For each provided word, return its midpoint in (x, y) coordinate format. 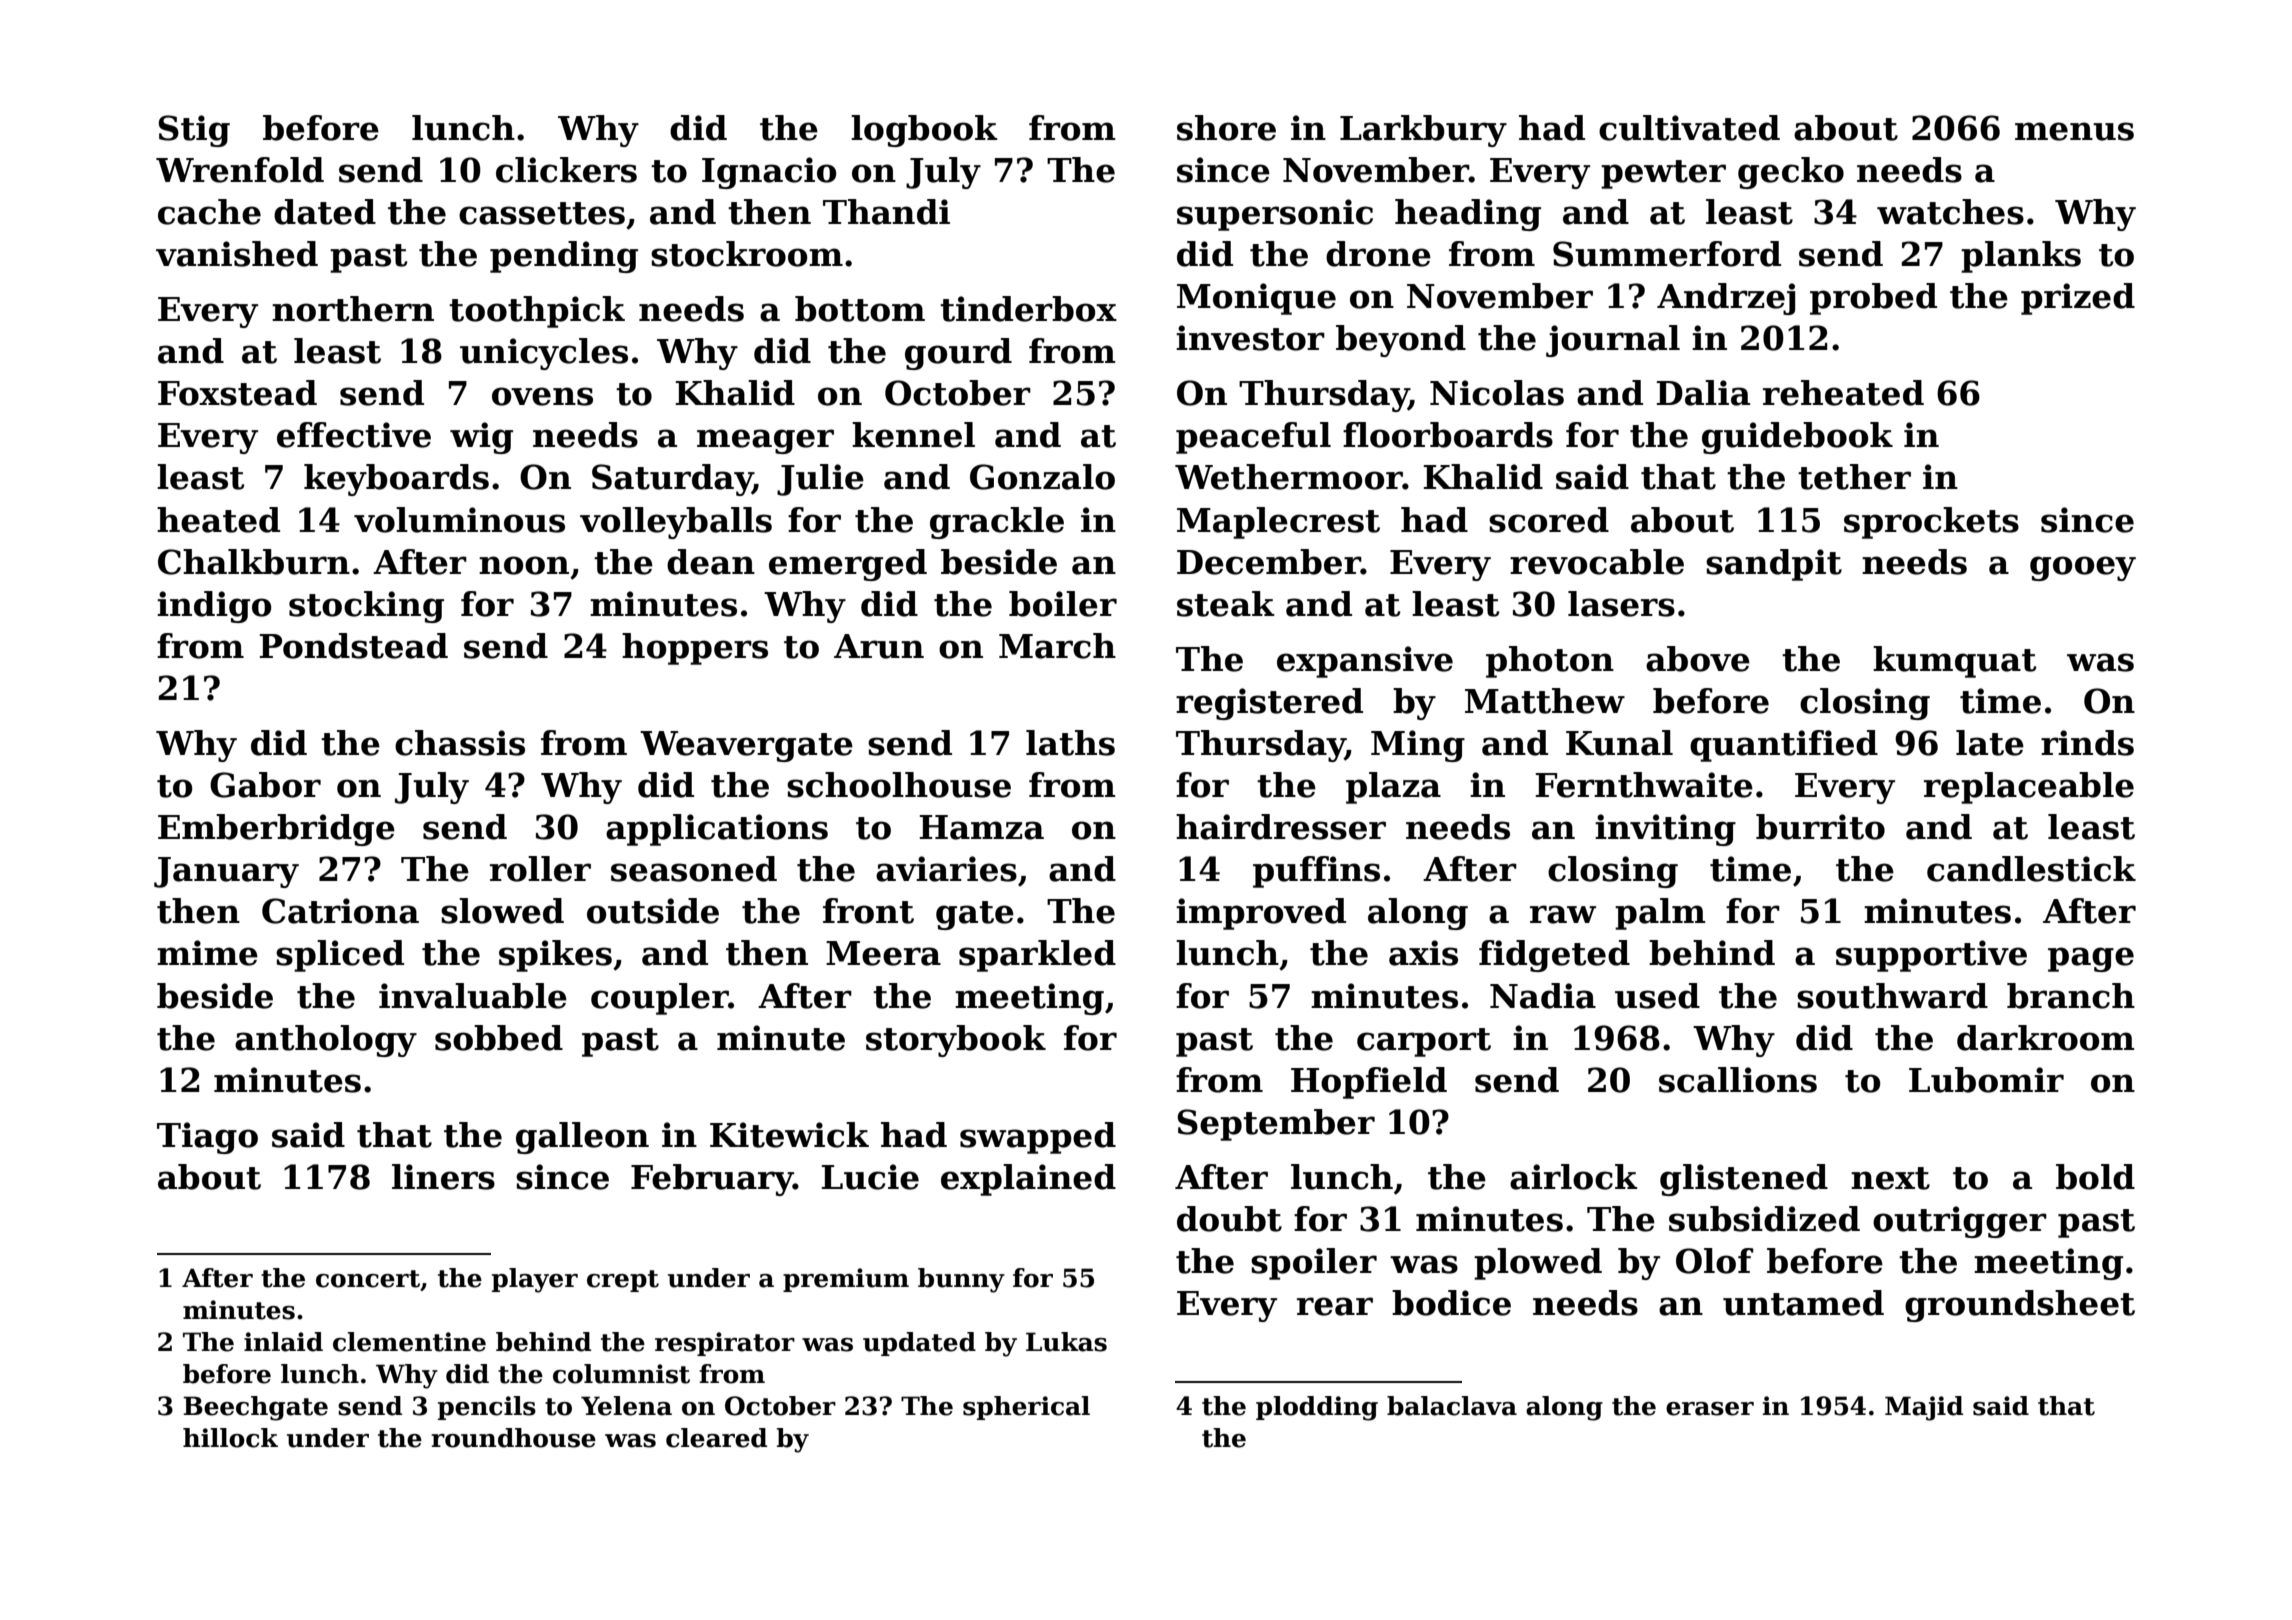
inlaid (283, 1342)
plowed (1538, 1264)
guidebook (1797, 438)
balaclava (1452, 1406)
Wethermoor (1289, 477)
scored (1549, 520)
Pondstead (354, 646)
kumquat (1954, 662)
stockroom (747, 254)
